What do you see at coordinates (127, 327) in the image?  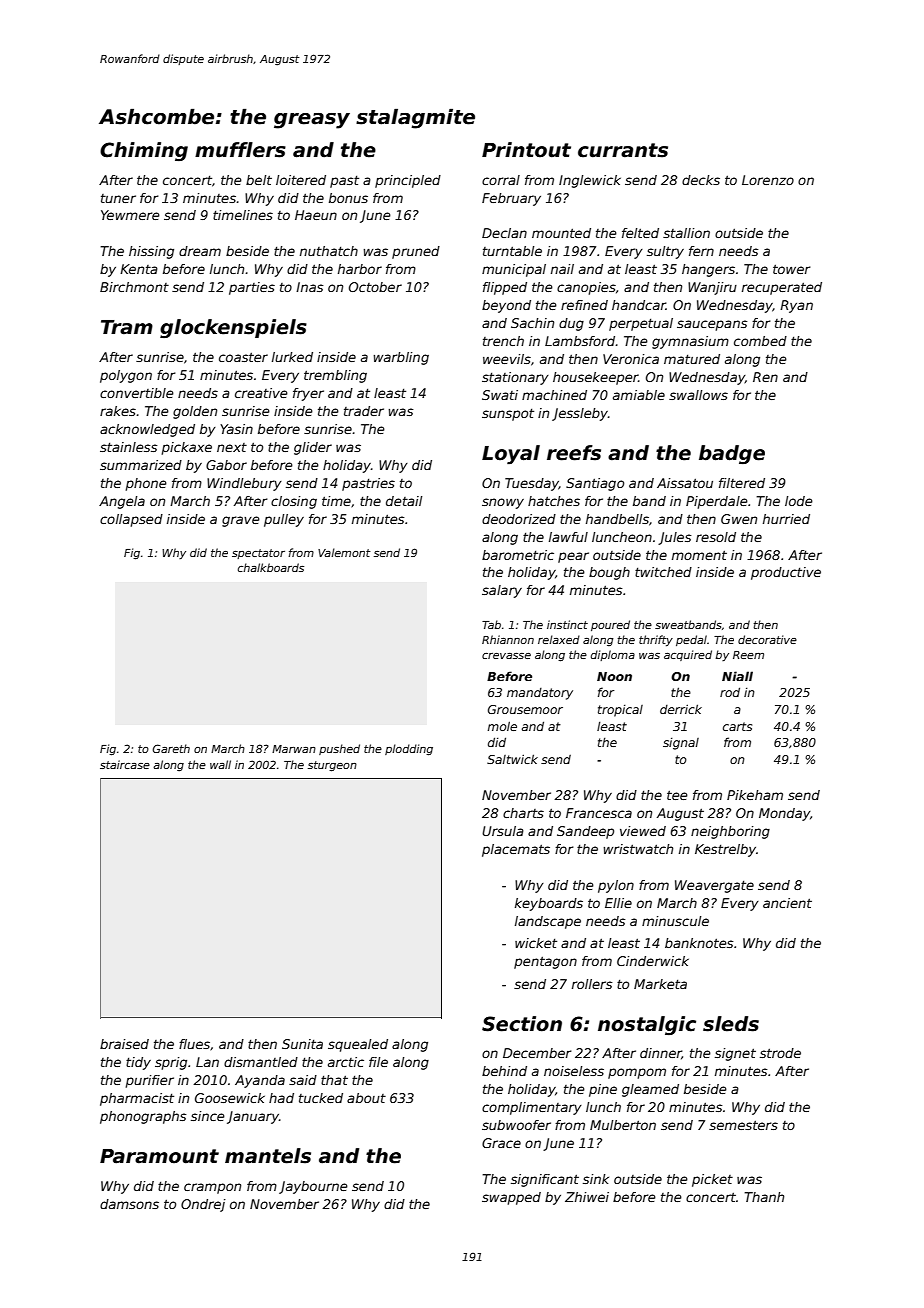 I see `Tram` at bounding box center [127, 327].
